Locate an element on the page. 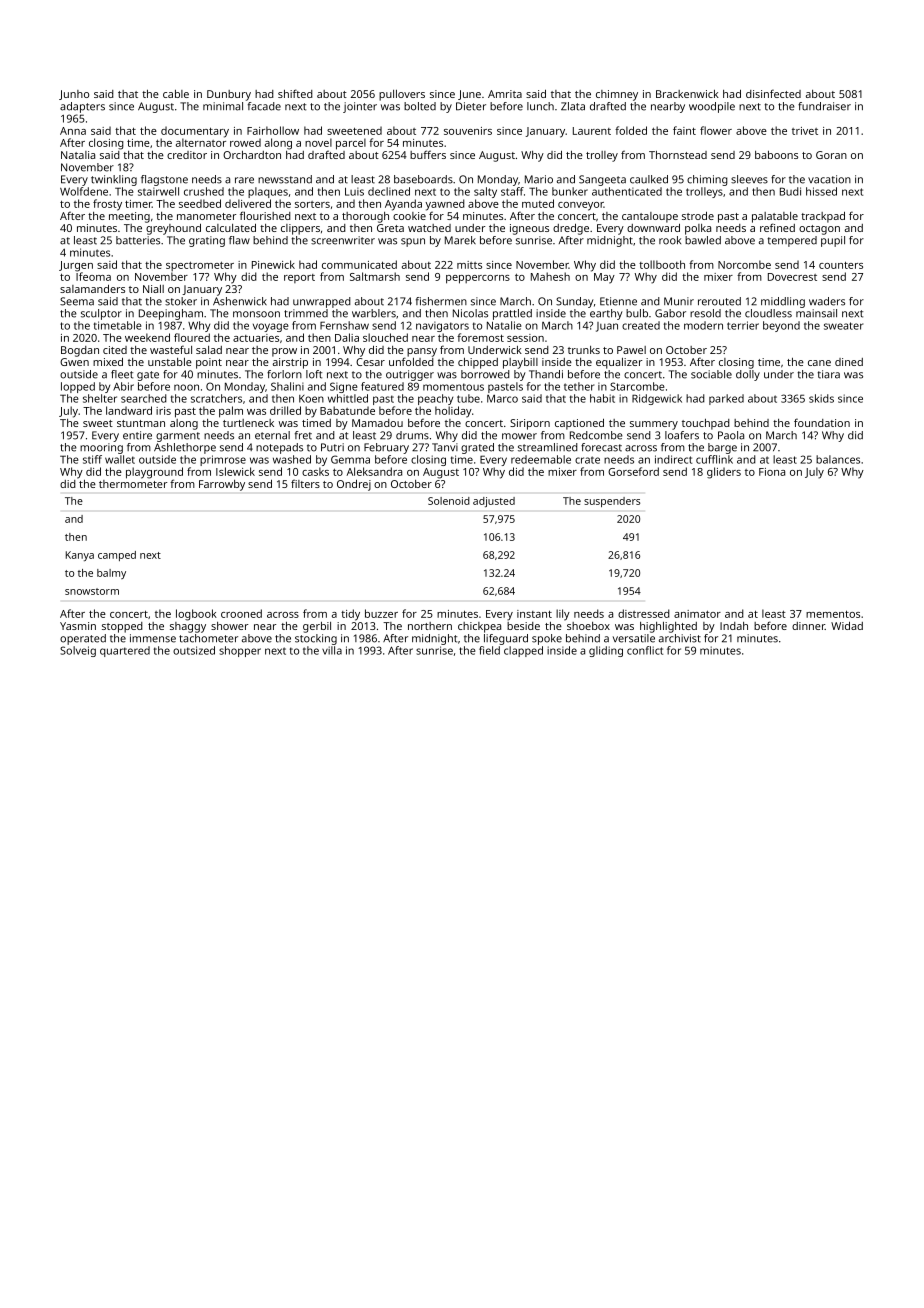 Image resolution: width=924 pixels, height=1308 pixels. Pawel is located at coordinates (631, 350).
